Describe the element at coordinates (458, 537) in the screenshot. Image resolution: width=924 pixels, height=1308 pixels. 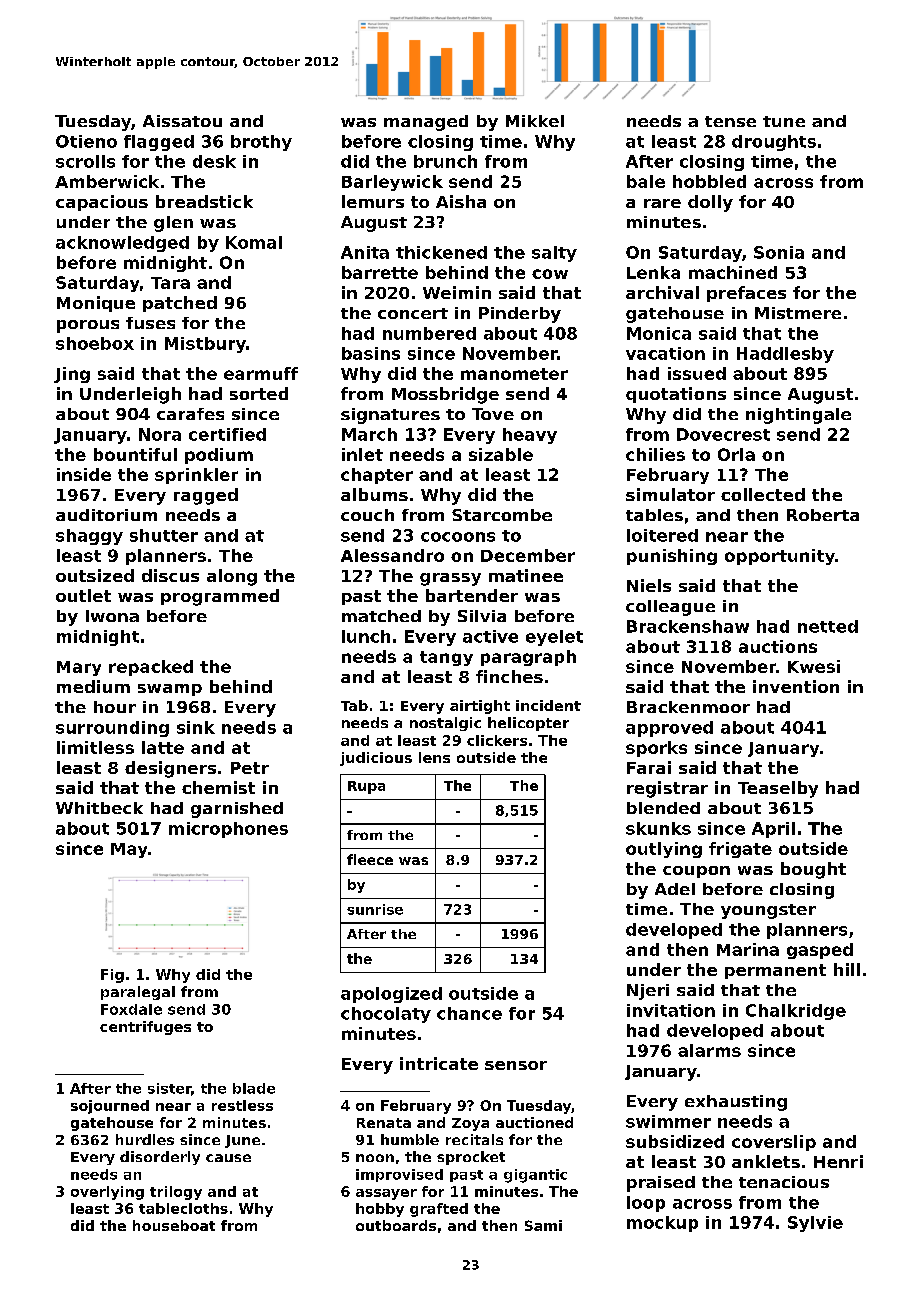
I see `cocoons` at that location.
